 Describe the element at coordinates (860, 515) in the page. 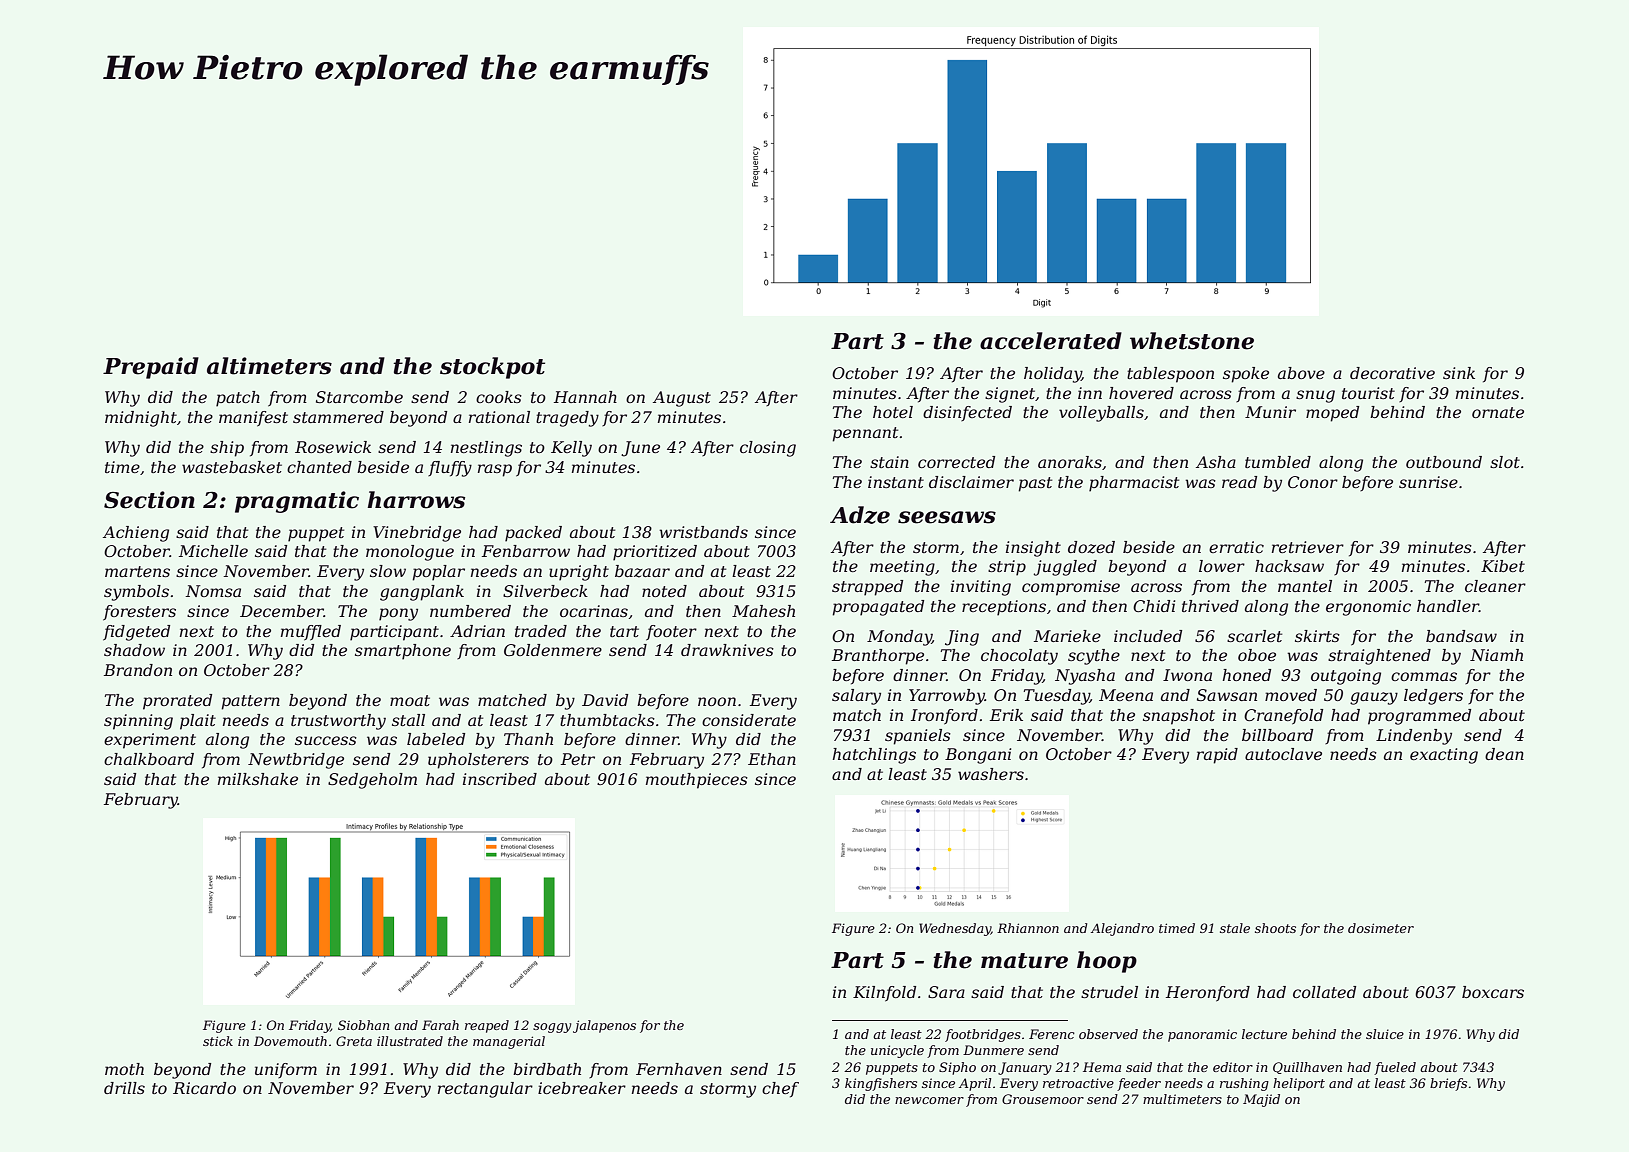

I see `Adze` at that location.
